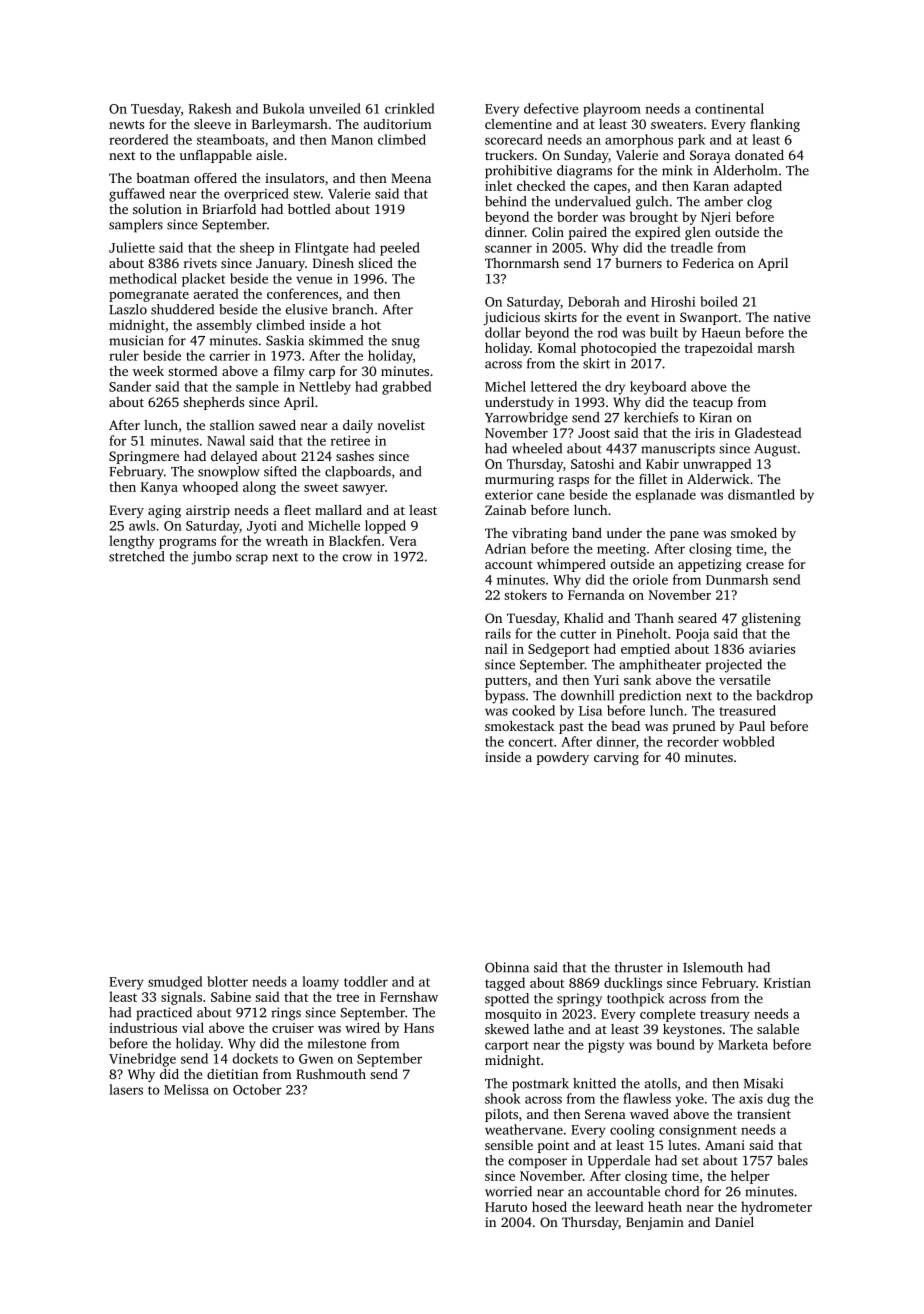 Image resolution: width=924 pixels, height=1314 pixels. What do you see at coordinates (128, 309) in the document?
I see `Laszlo` at bounding box center [128, 309].
